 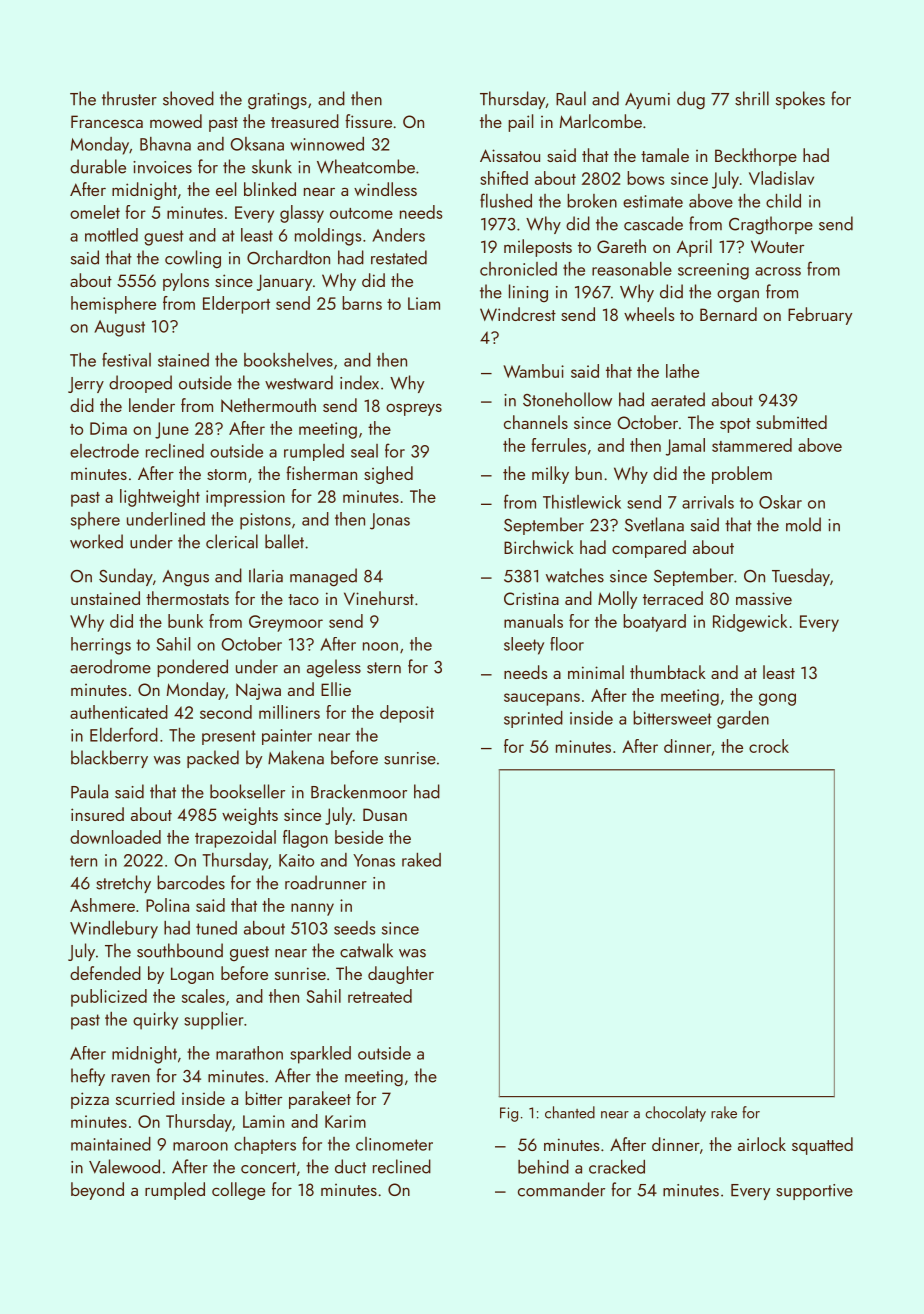 What do you see at coordinates (617, 1167) in the screenshot?
I see `cracked` at bounding box center [617, 1167].
